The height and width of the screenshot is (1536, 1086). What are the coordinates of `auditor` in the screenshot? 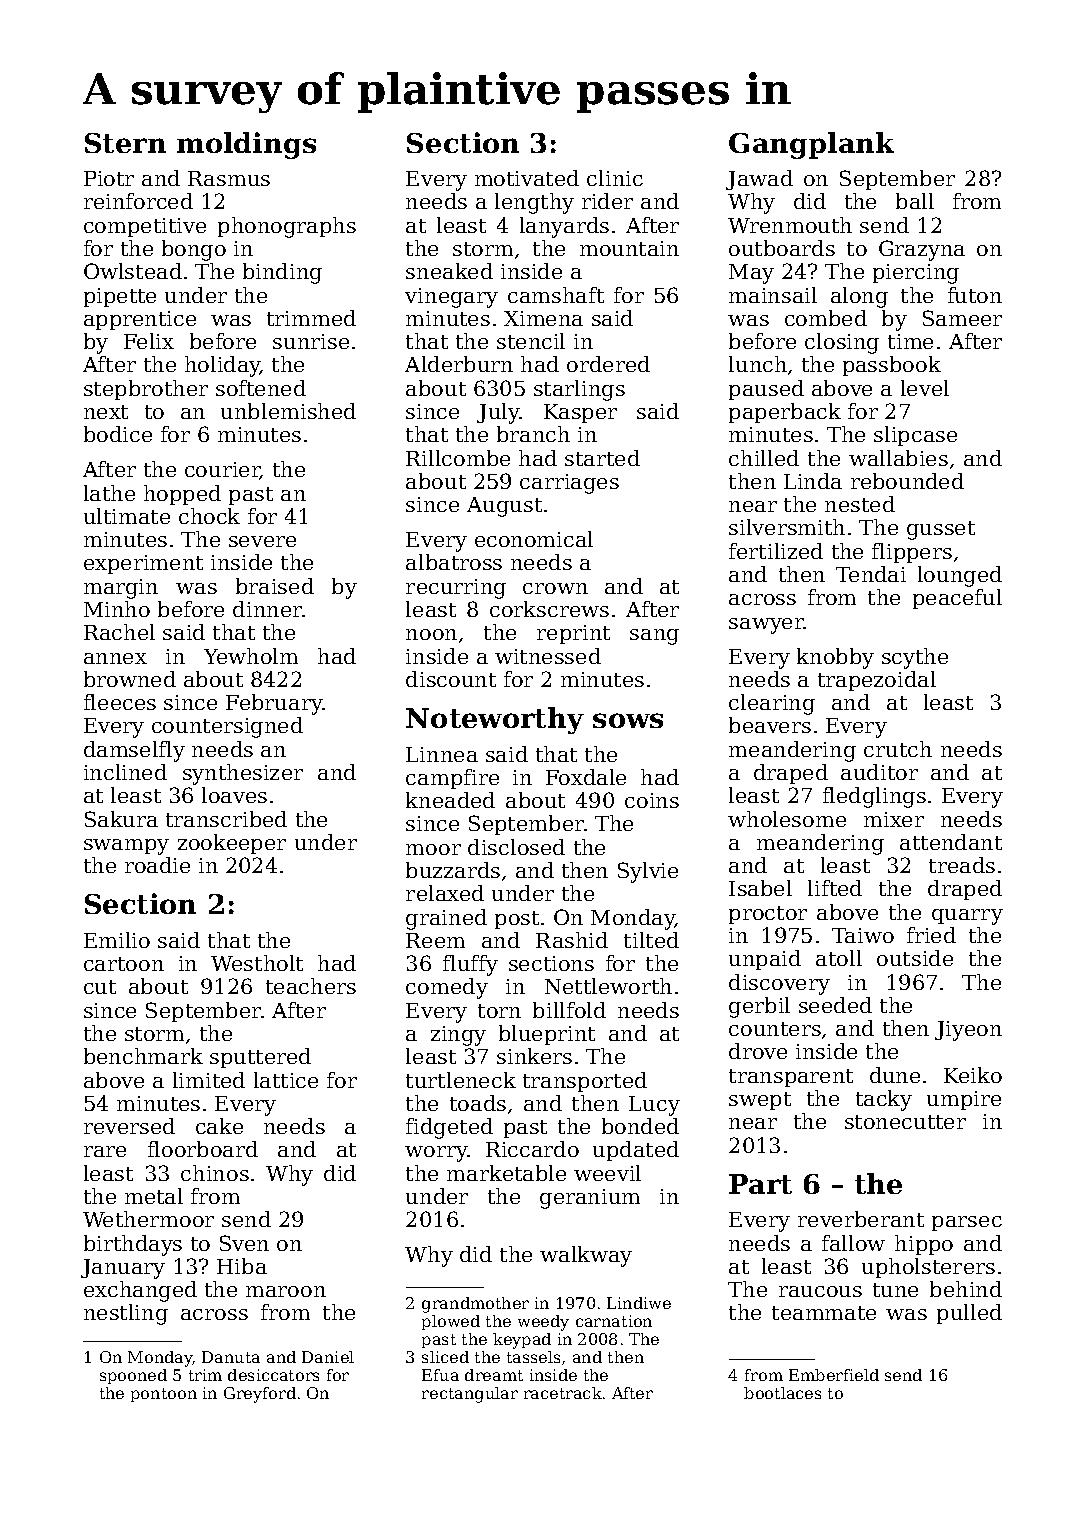 It's located at (879, 772).
